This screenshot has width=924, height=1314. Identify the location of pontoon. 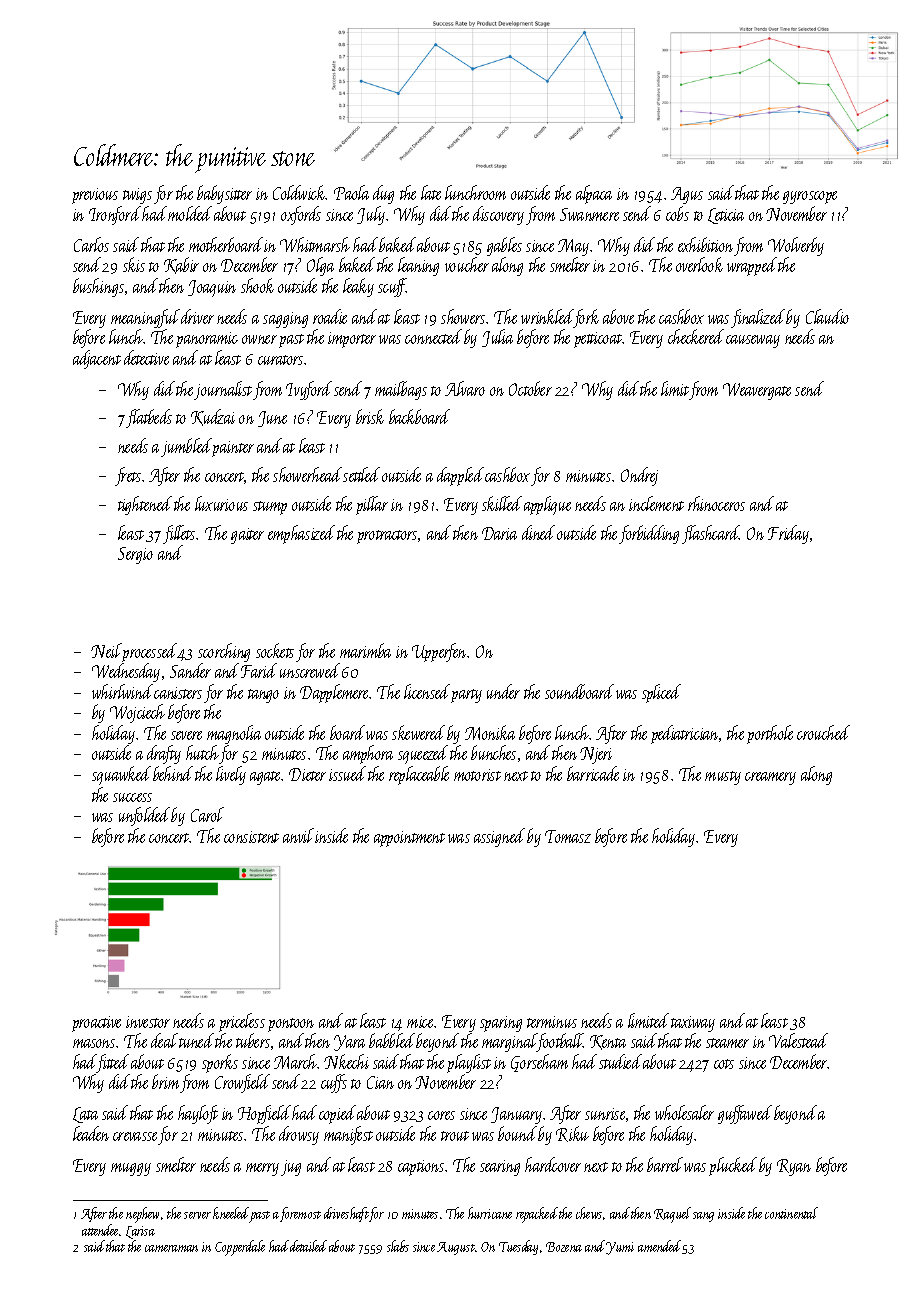
(291, 1025).
